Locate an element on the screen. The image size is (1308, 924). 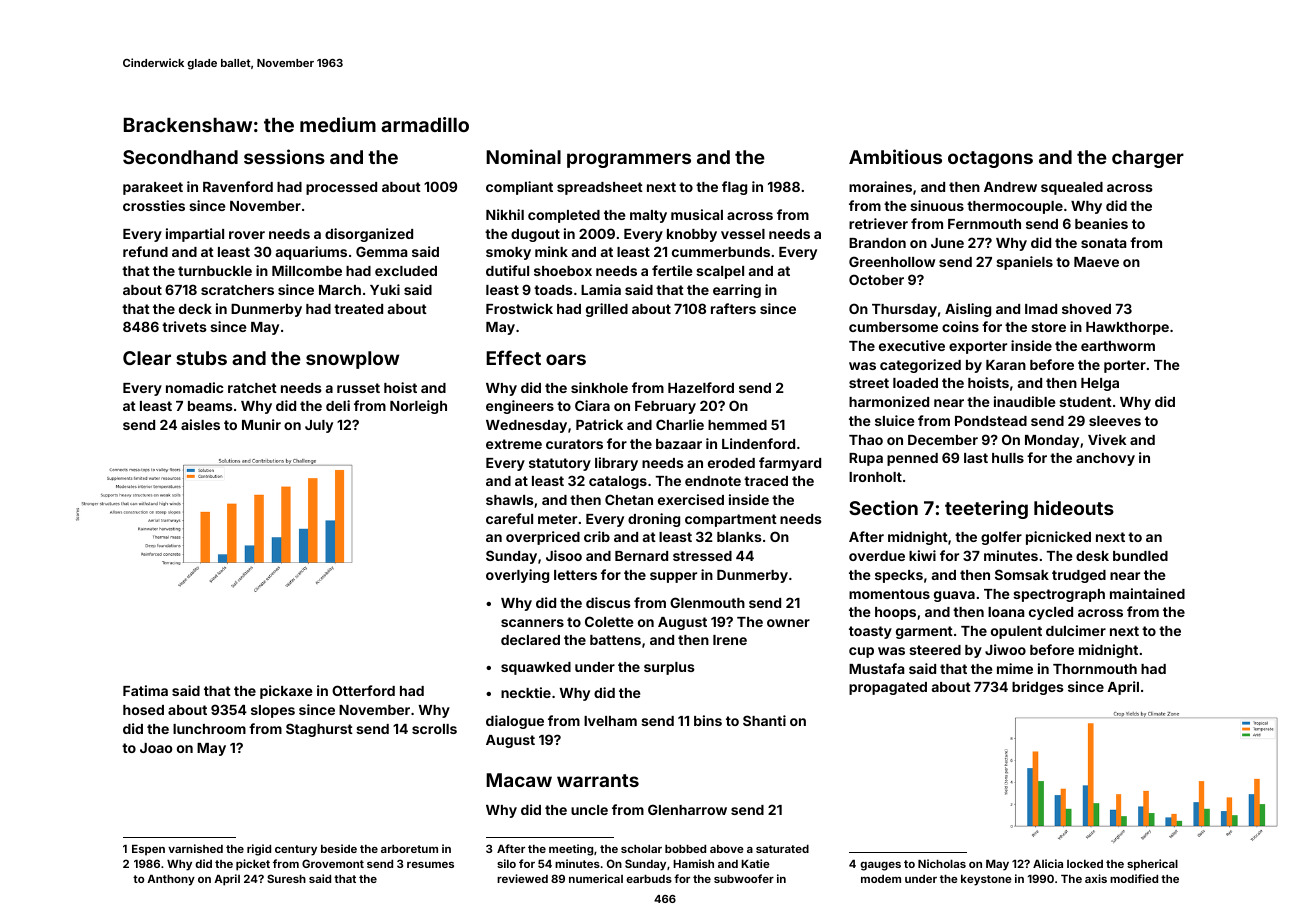
cummerbunds is located at coordinates (721, 252).
